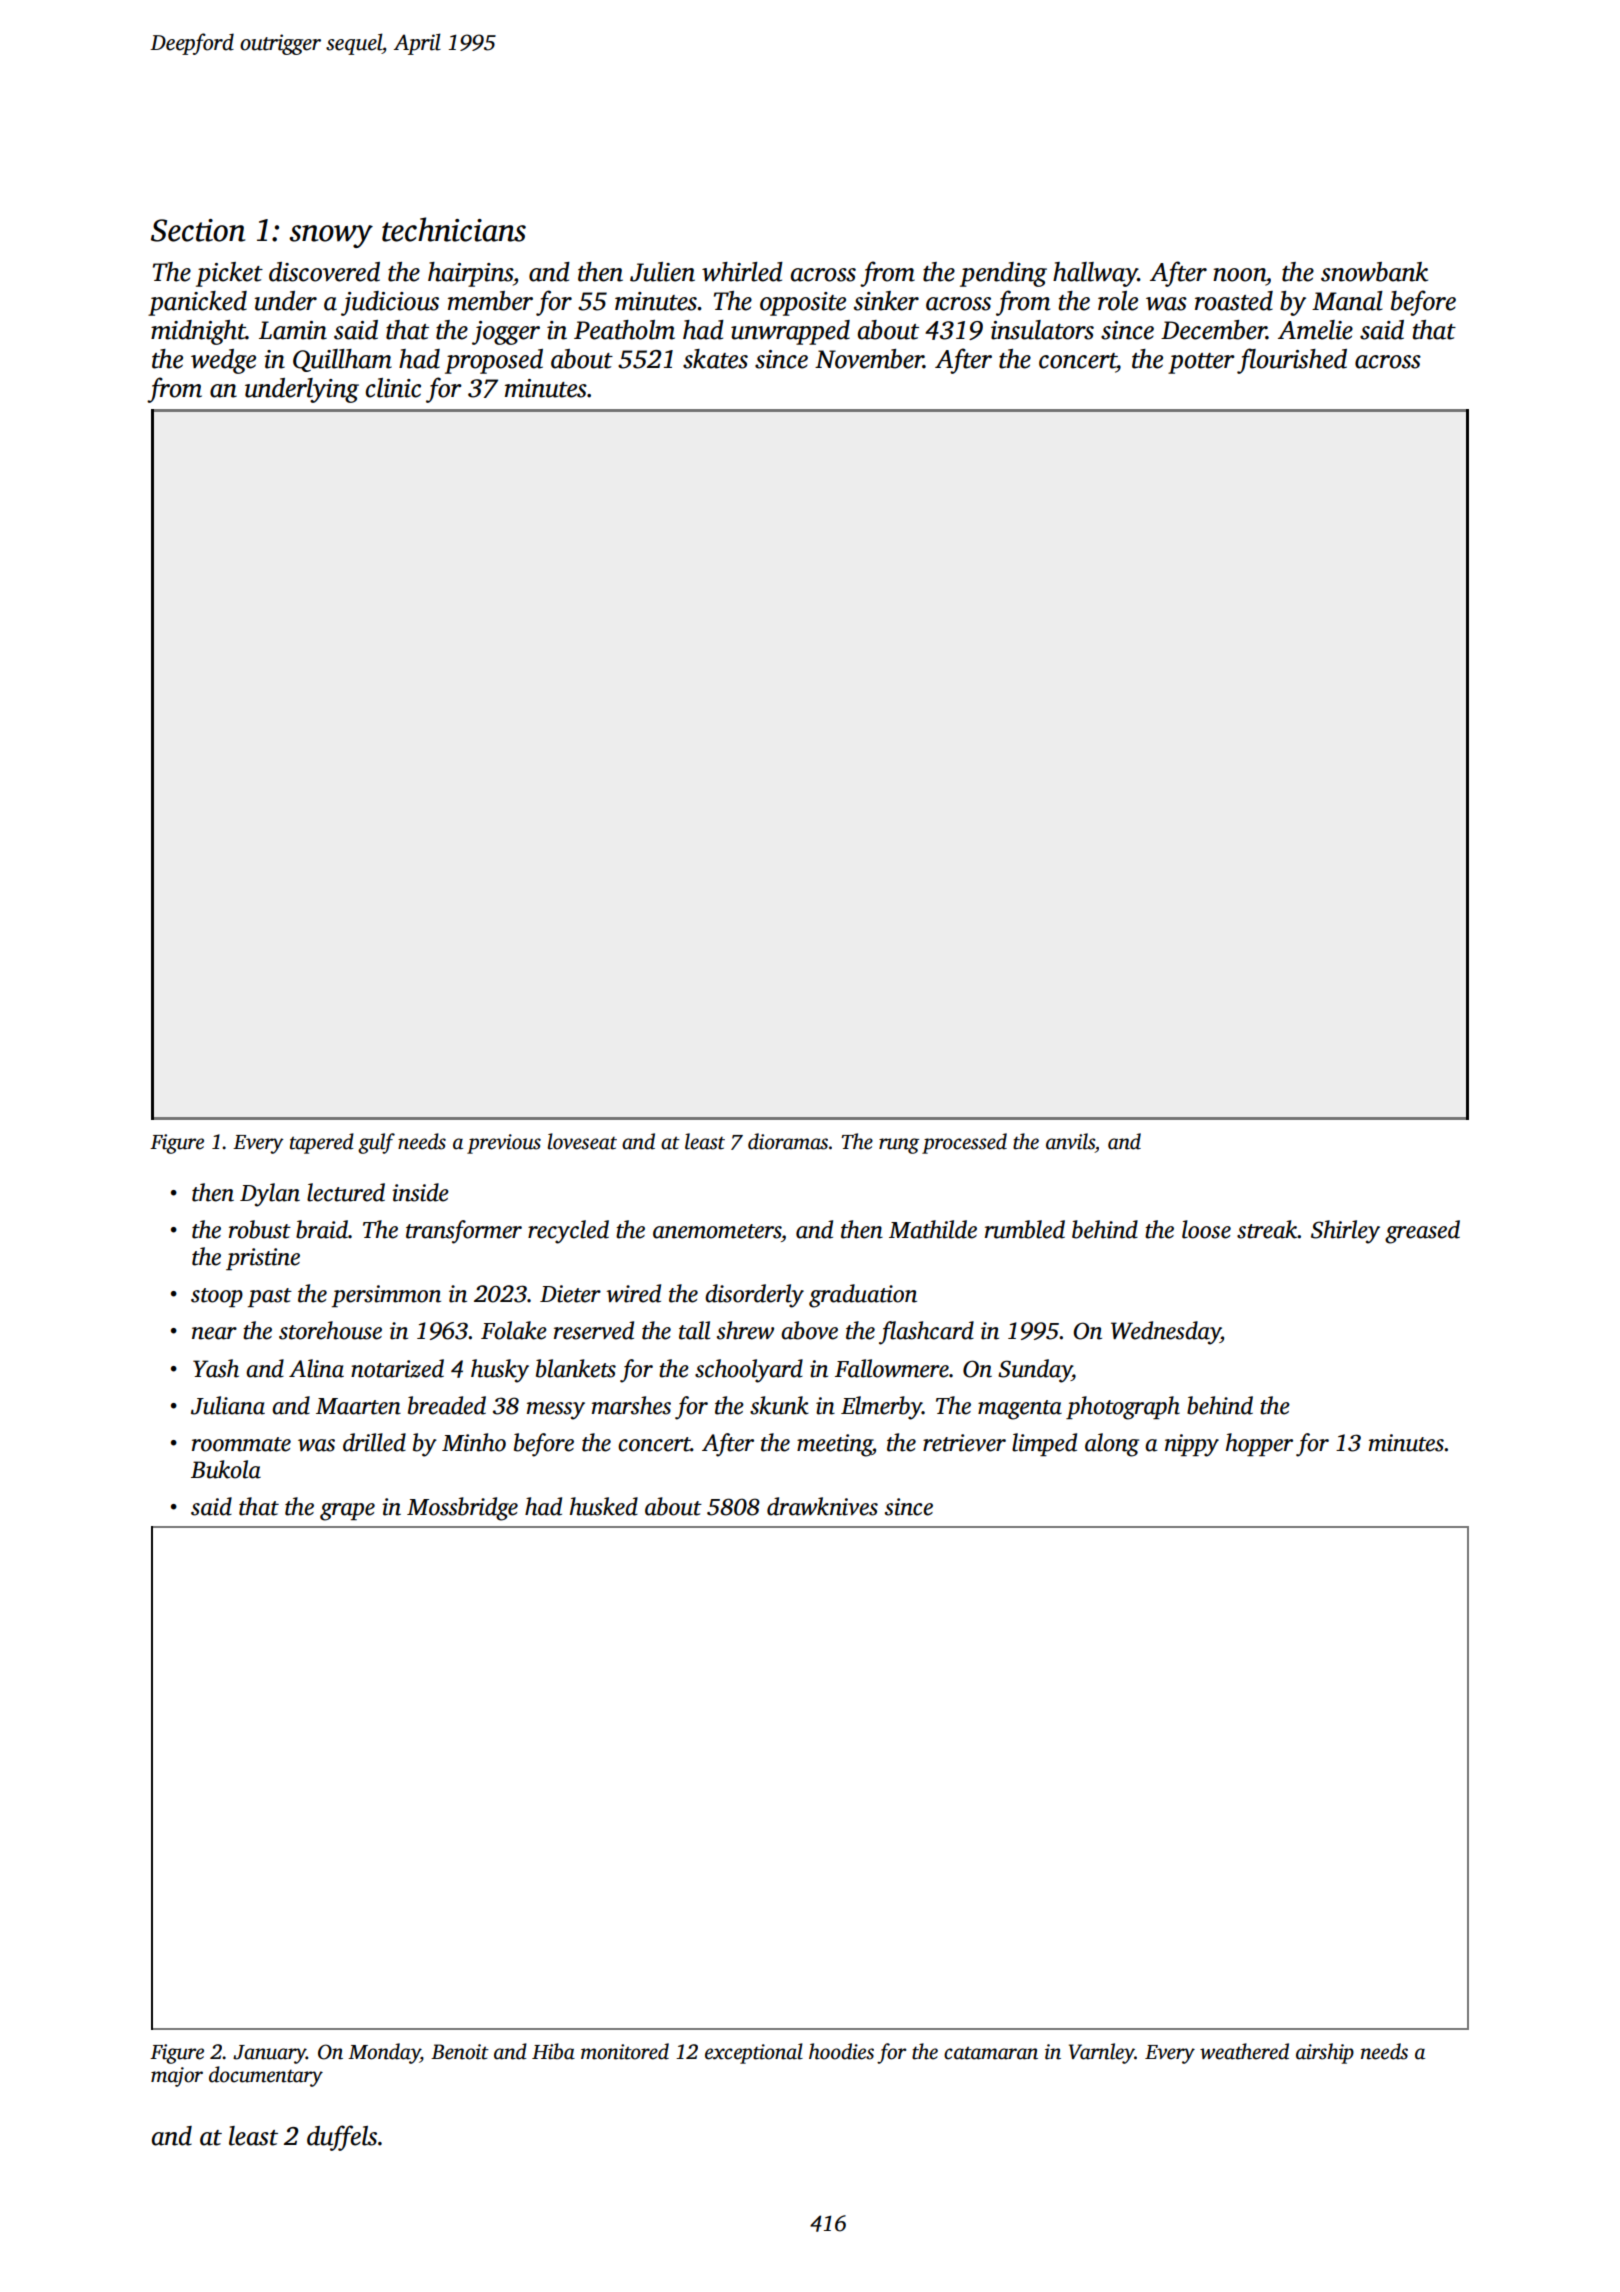 This screenshot has height=2292, width=1620. I want to click on flourished, so click(1292, 361).
